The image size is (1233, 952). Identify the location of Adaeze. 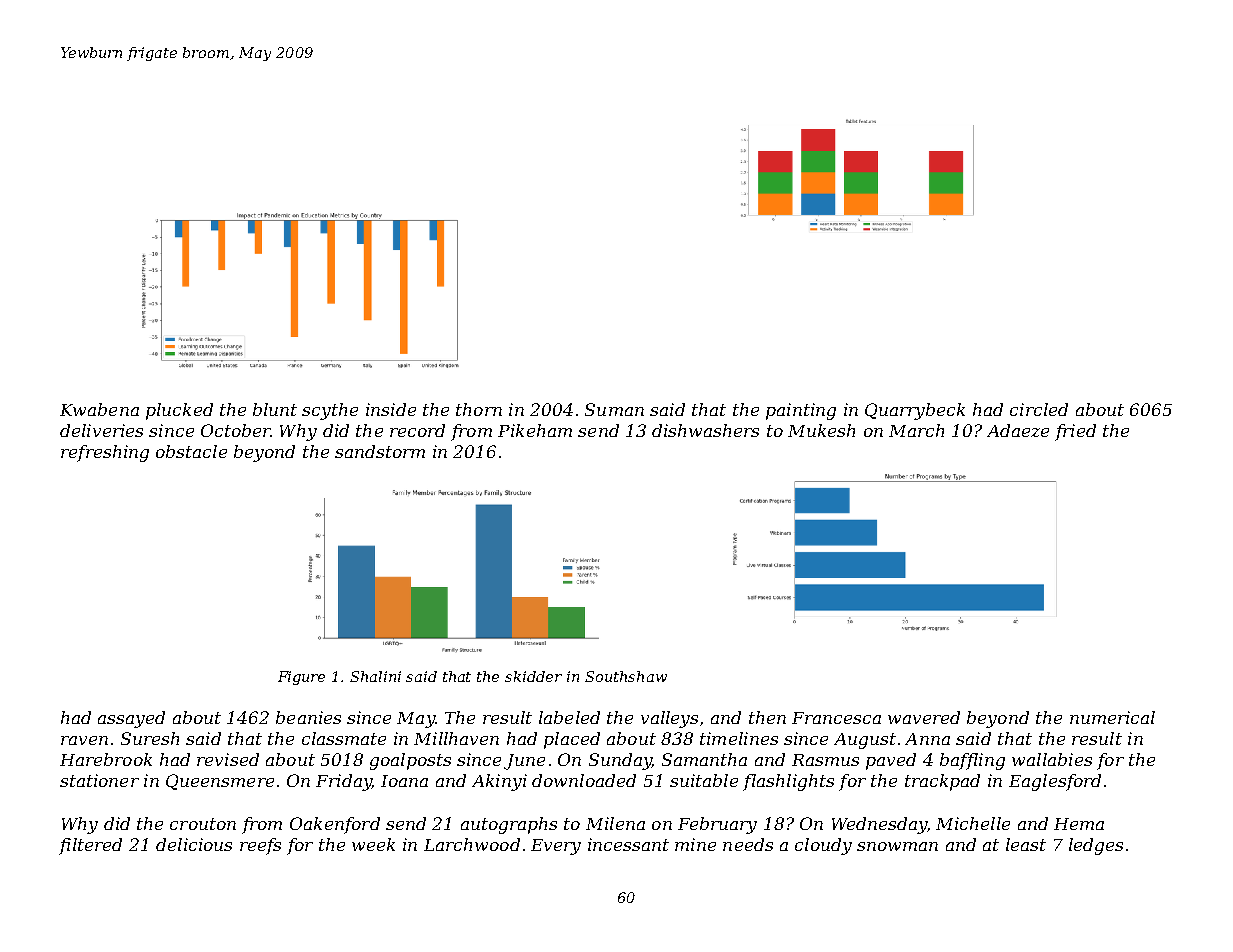
(1018, 430).
